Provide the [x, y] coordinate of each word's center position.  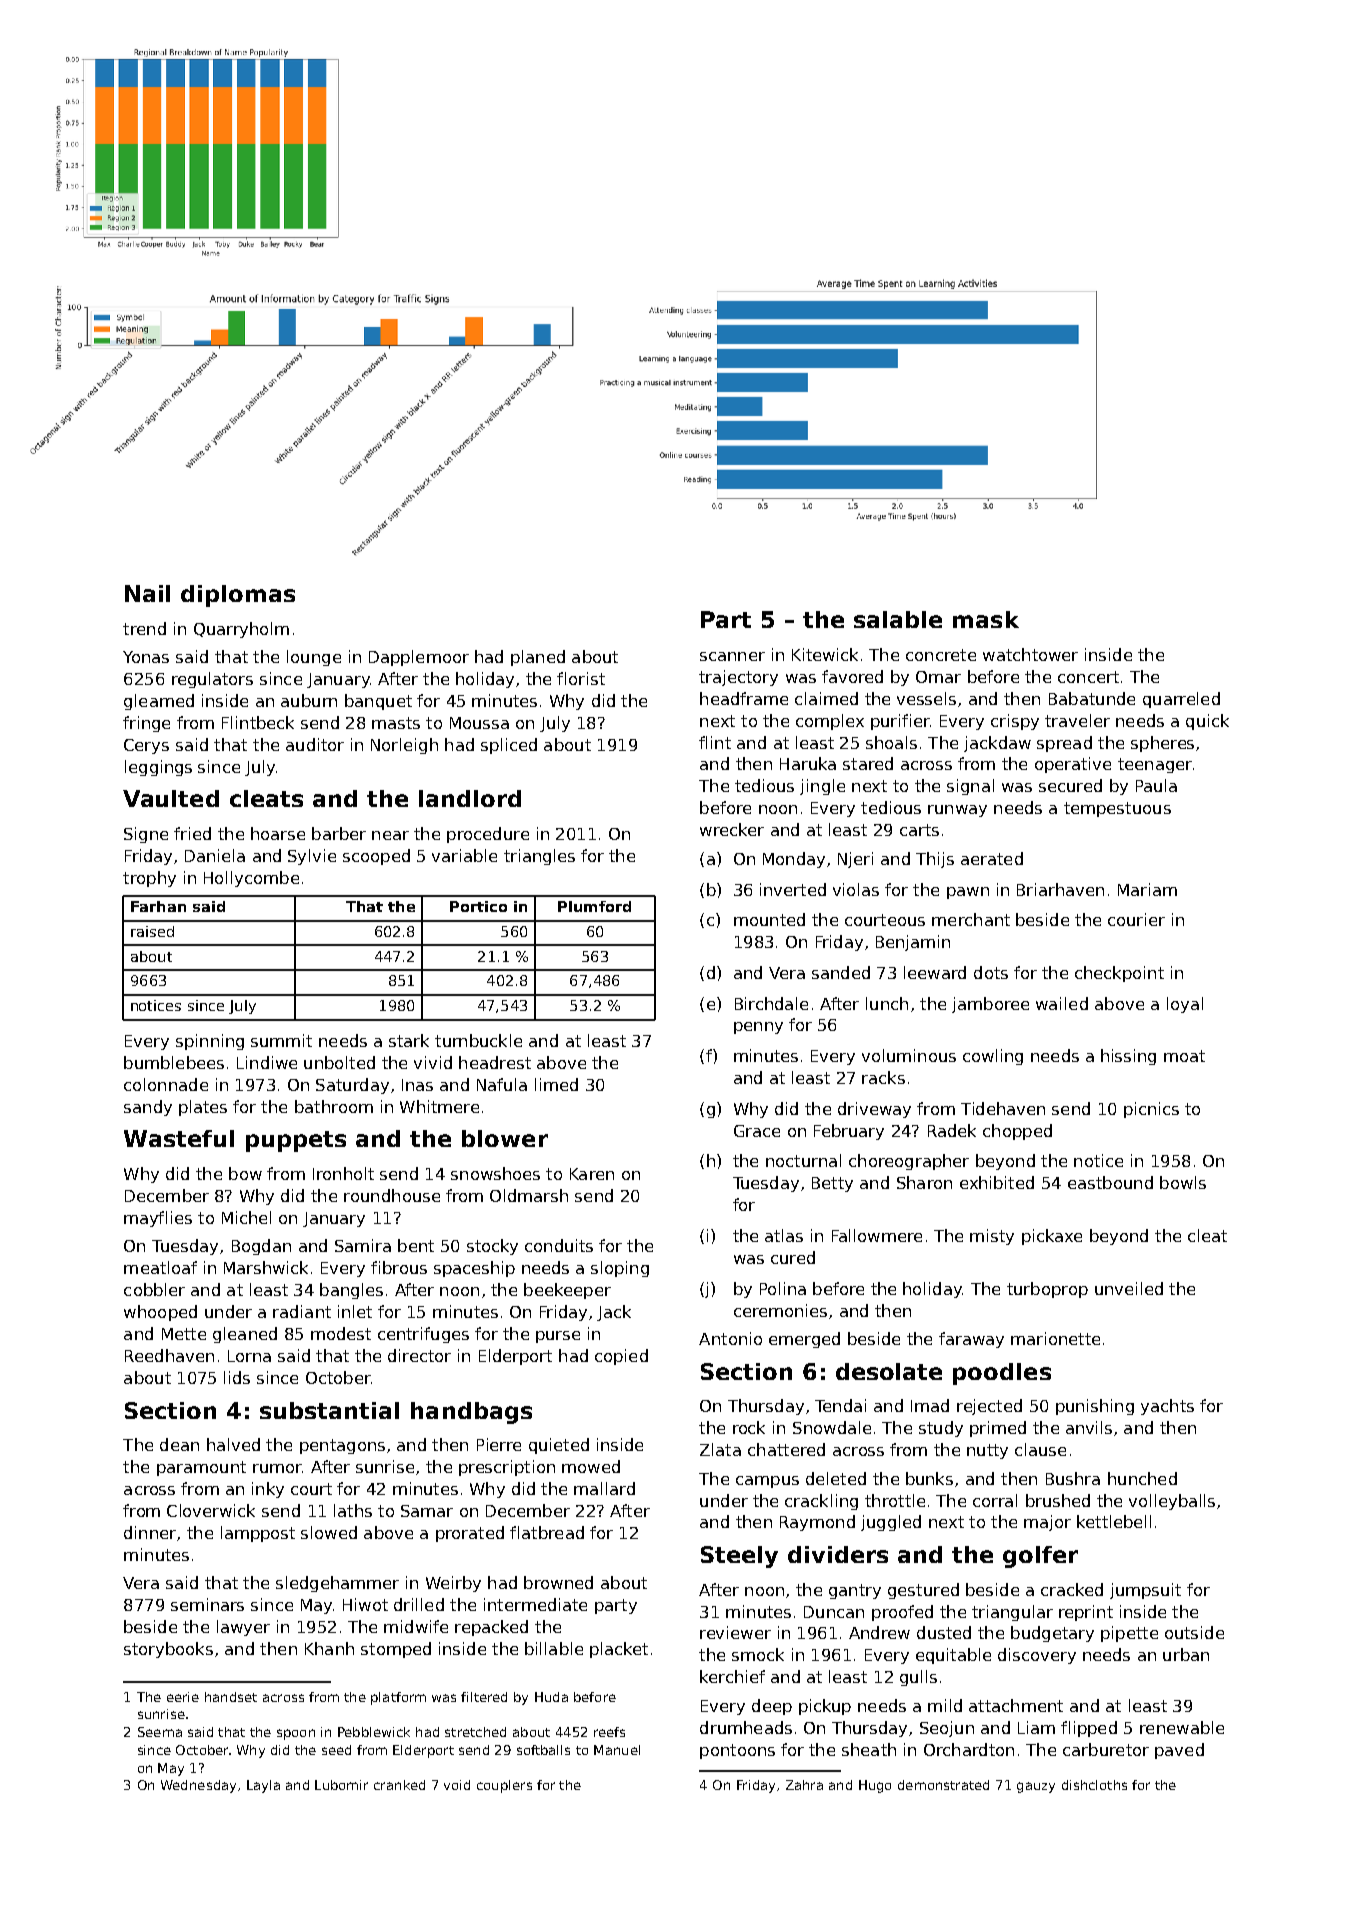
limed [556, 1084]
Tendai [840, 1405]
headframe [744, 698]
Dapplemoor [419, 658]
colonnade [166, 1084]
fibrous [399, 1267]
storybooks [168, 1650]
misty [992, 1237]
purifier [900, 722]
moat [1184, 1056]
